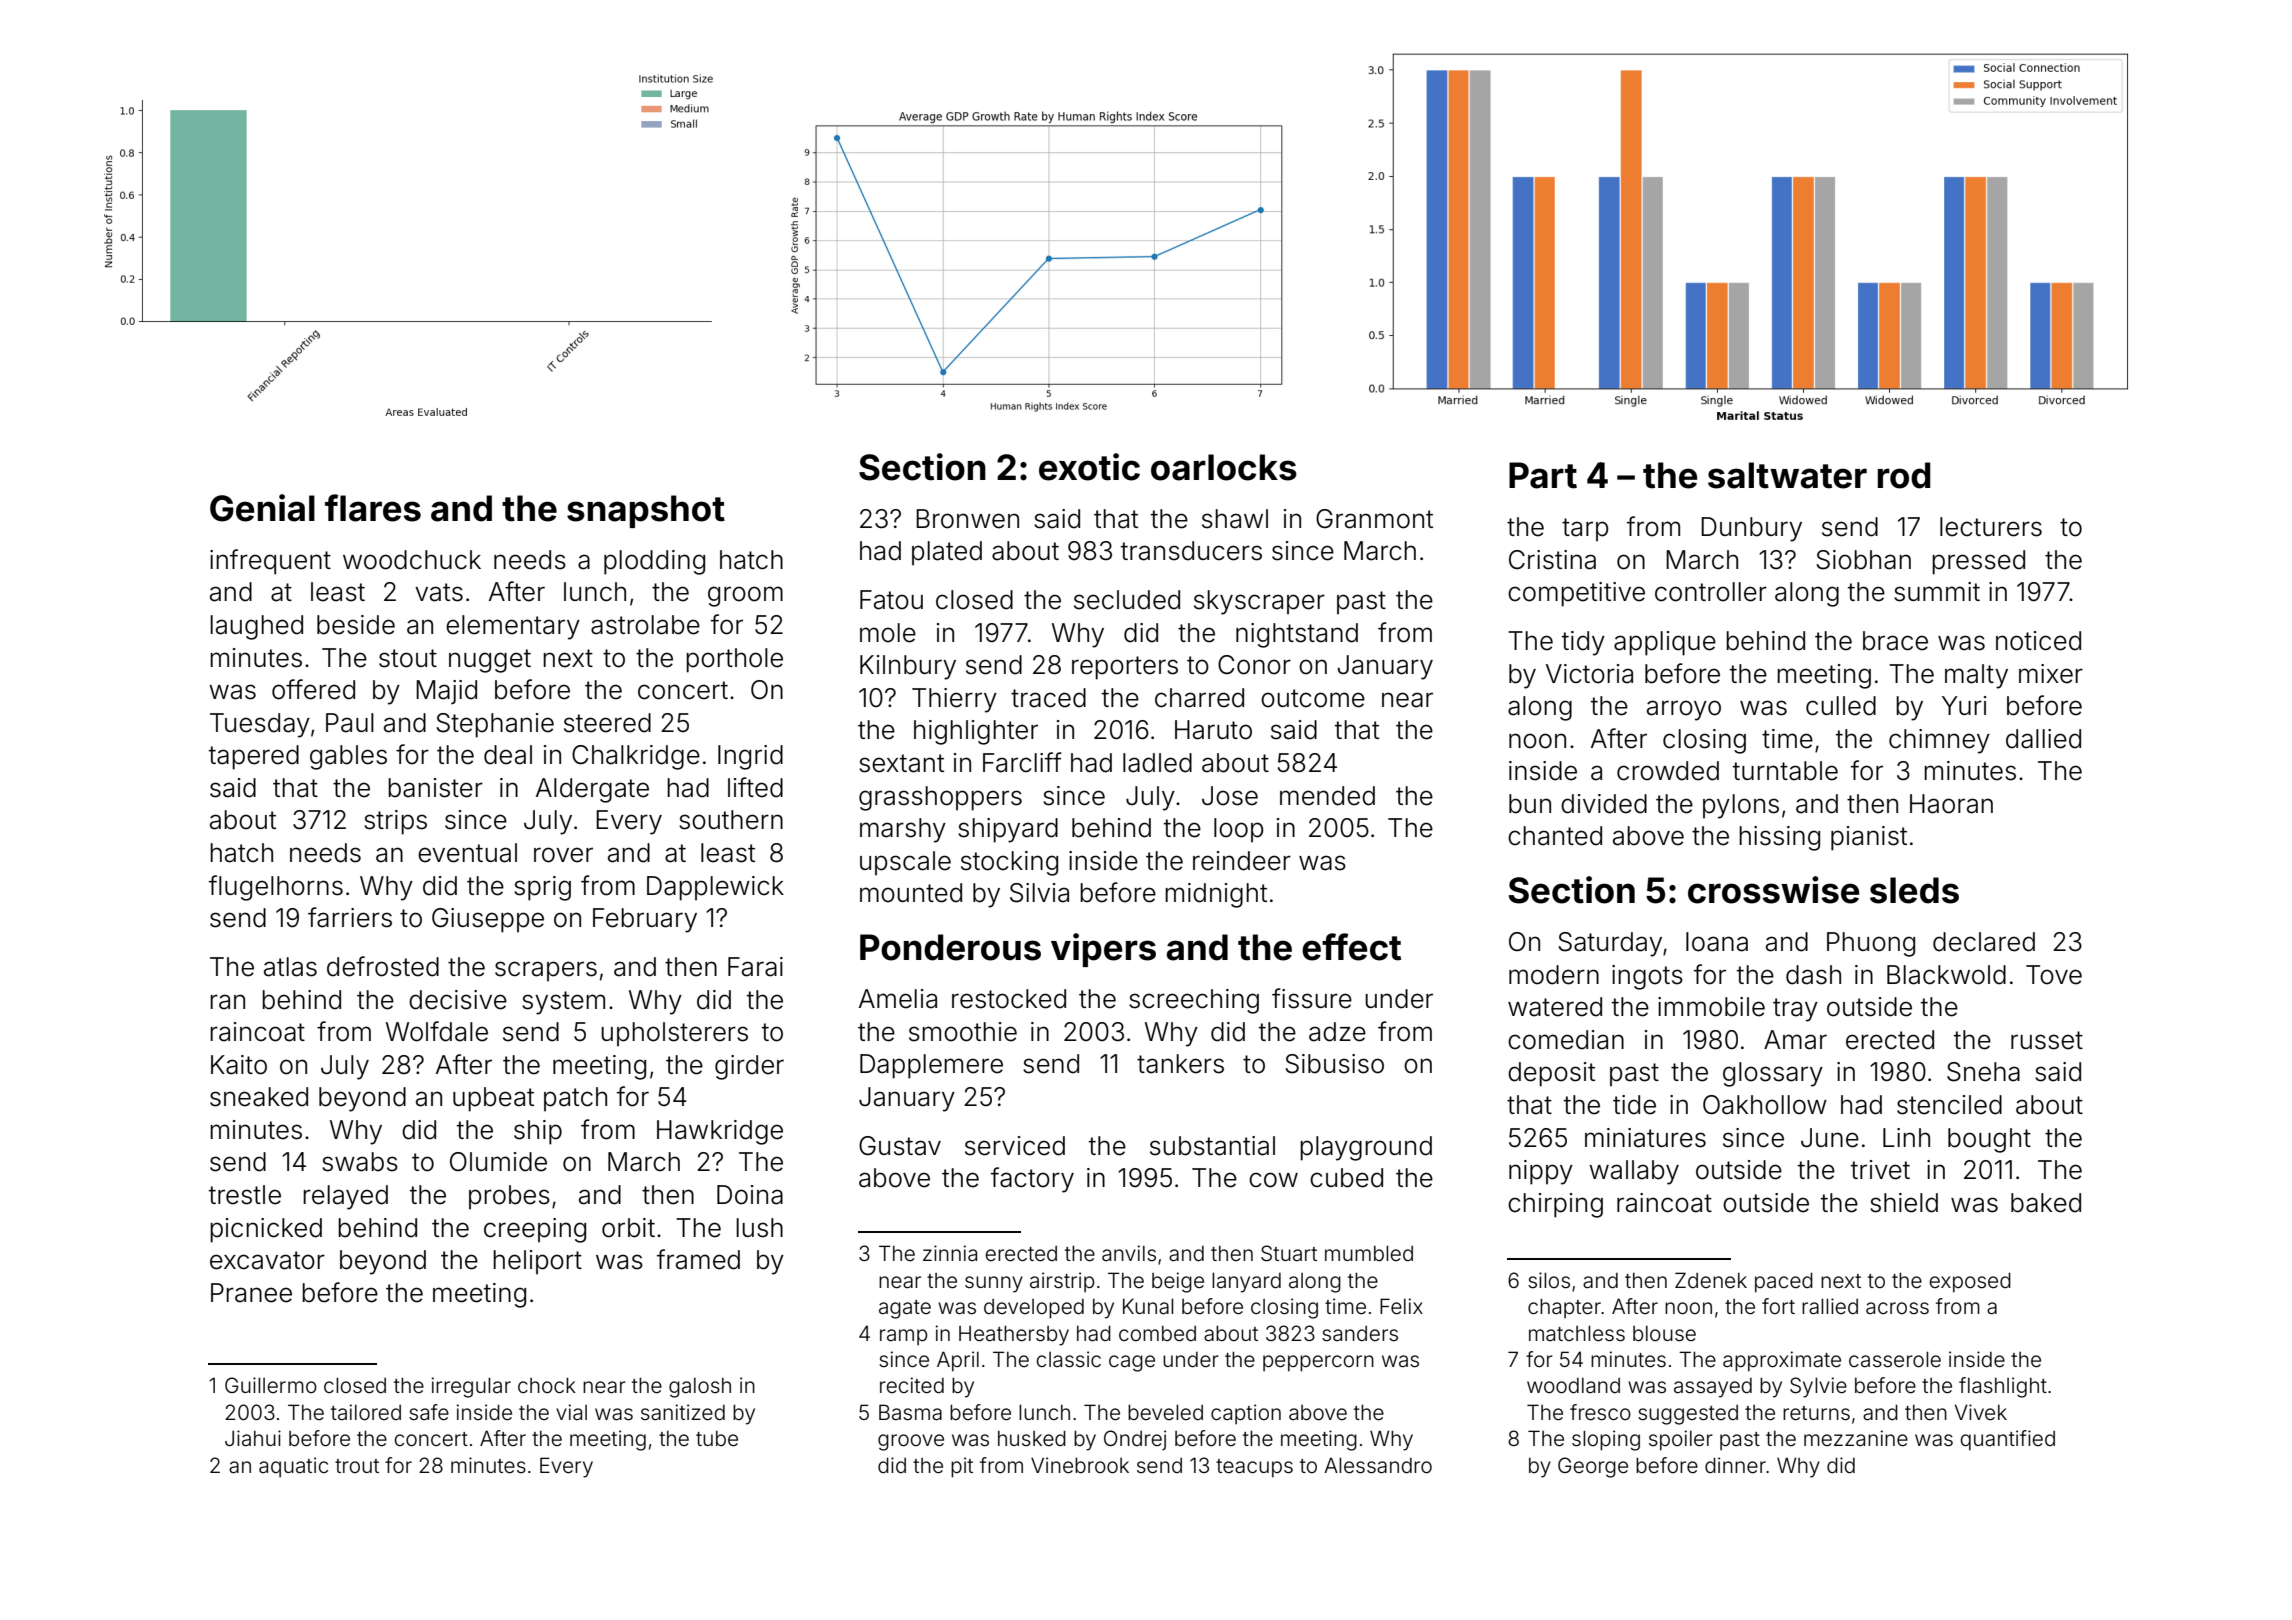 Image resolution: width=2292 pixels, height=1620 pixels. I want to click on exotic, so click(1089, 467).
